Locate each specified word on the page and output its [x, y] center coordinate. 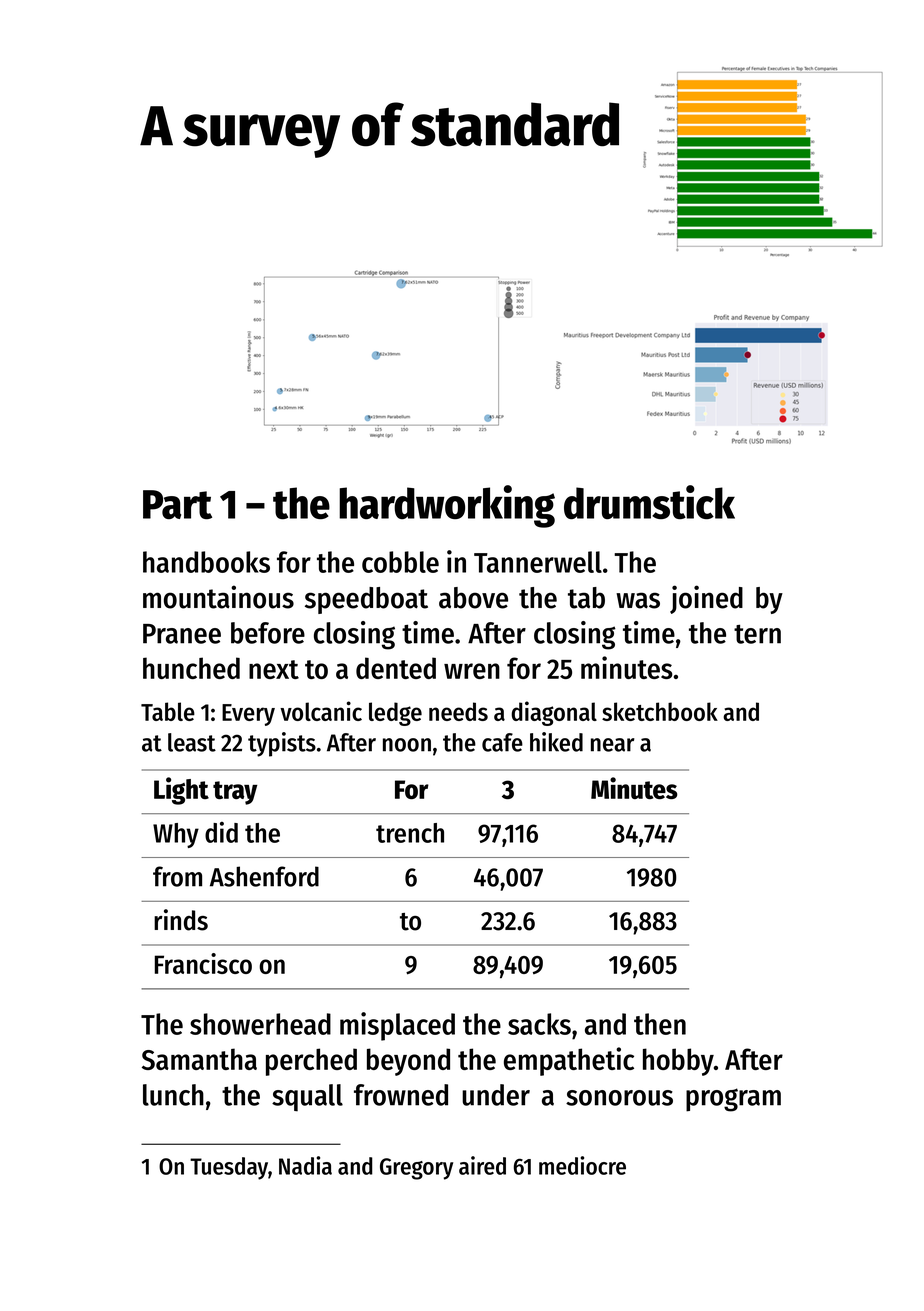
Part [177, 504]
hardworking [447, 506]
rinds [181, 920]
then [660, 1024]
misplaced [397, 1026]
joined [706, 599]
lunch [173, 1095]
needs [458, 711]
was [638, 600]
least [192, 742]
